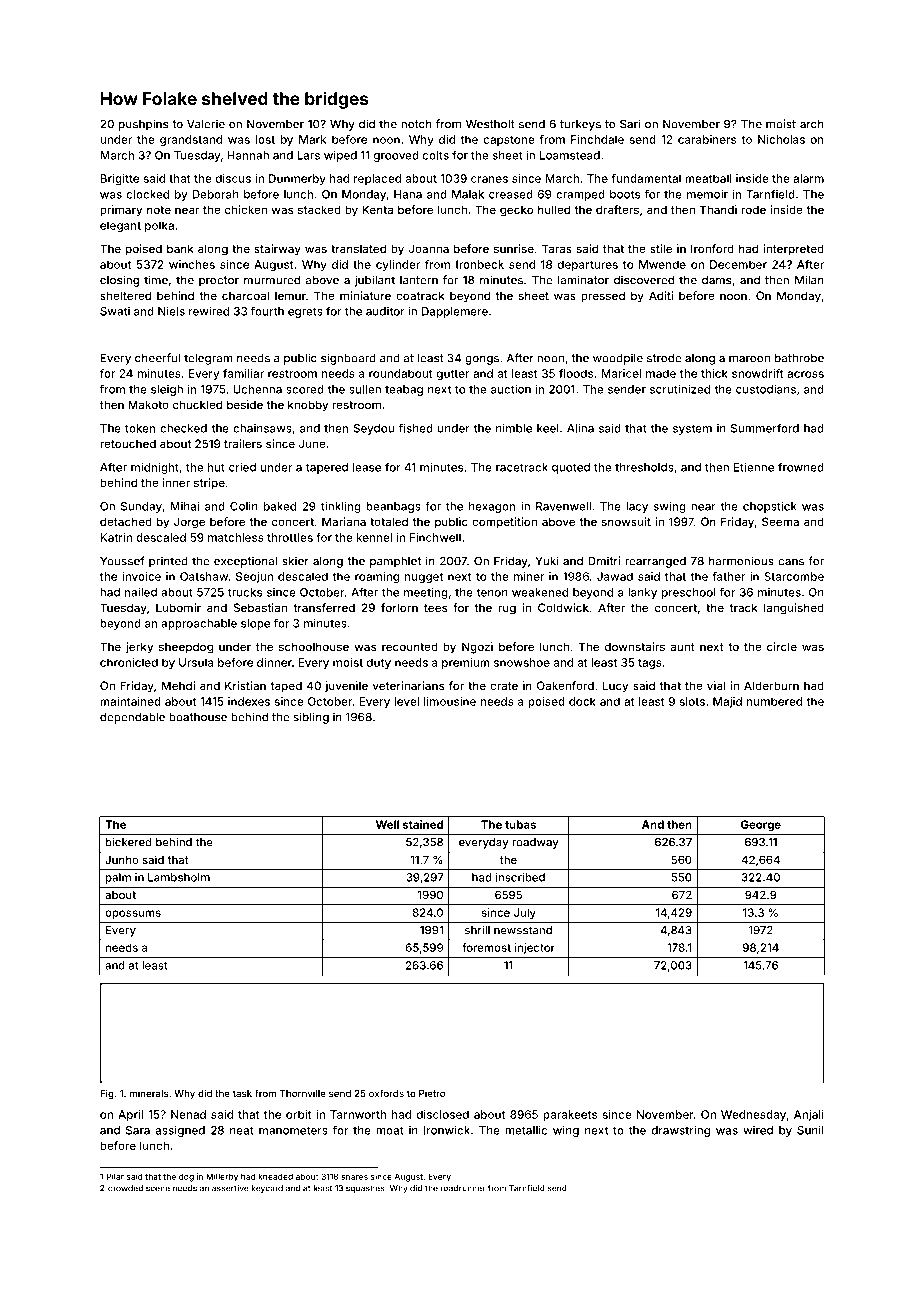  What do you see at coordinates (808, 178) in the screenshot?
I see `alarm` at bounding box center [808, 178].
